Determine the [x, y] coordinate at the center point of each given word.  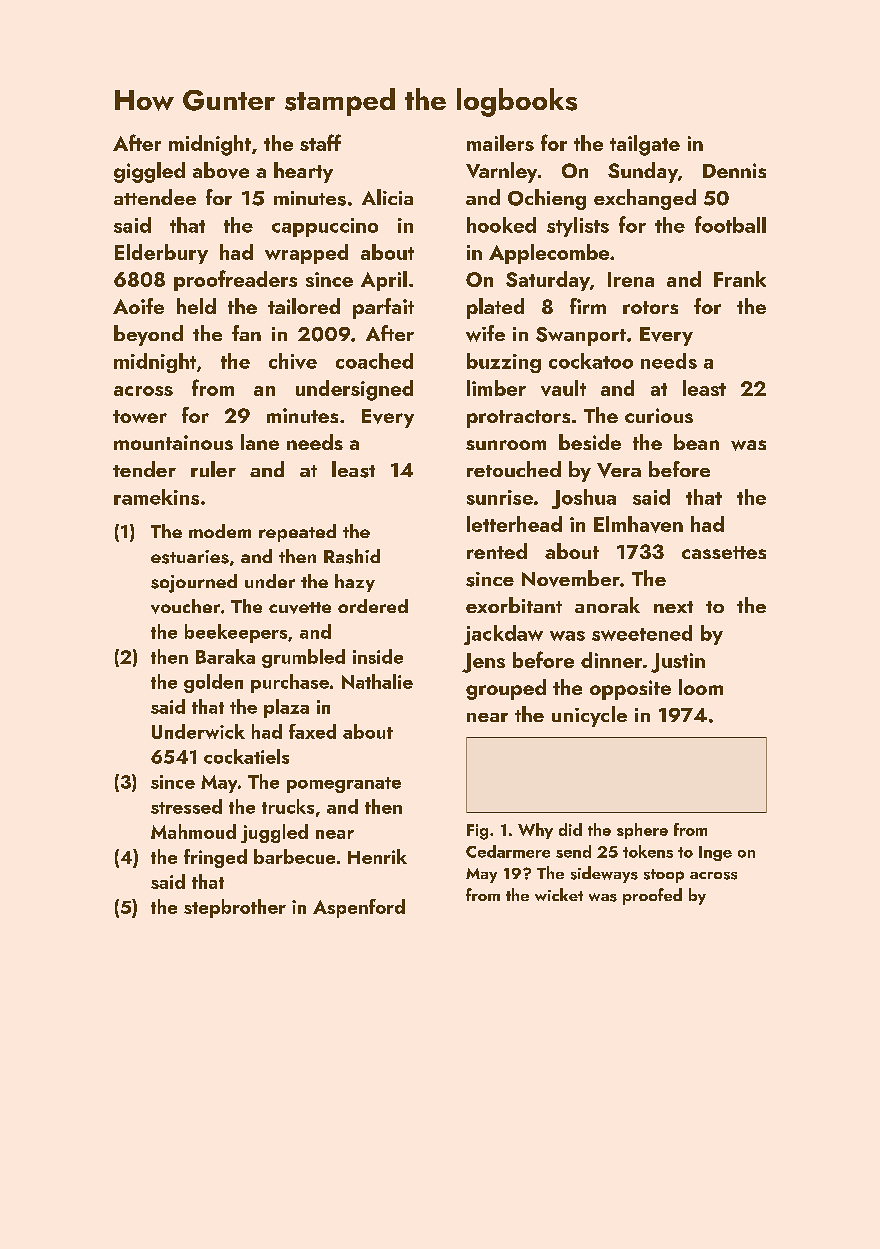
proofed [652, 896]
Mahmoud [193, 831]
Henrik [377, 856]
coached [374, 361]
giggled [149, 172]
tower [140, 416]
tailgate [645, 145]
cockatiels [246, 756]
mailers [500, 143]
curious [659, 415]
